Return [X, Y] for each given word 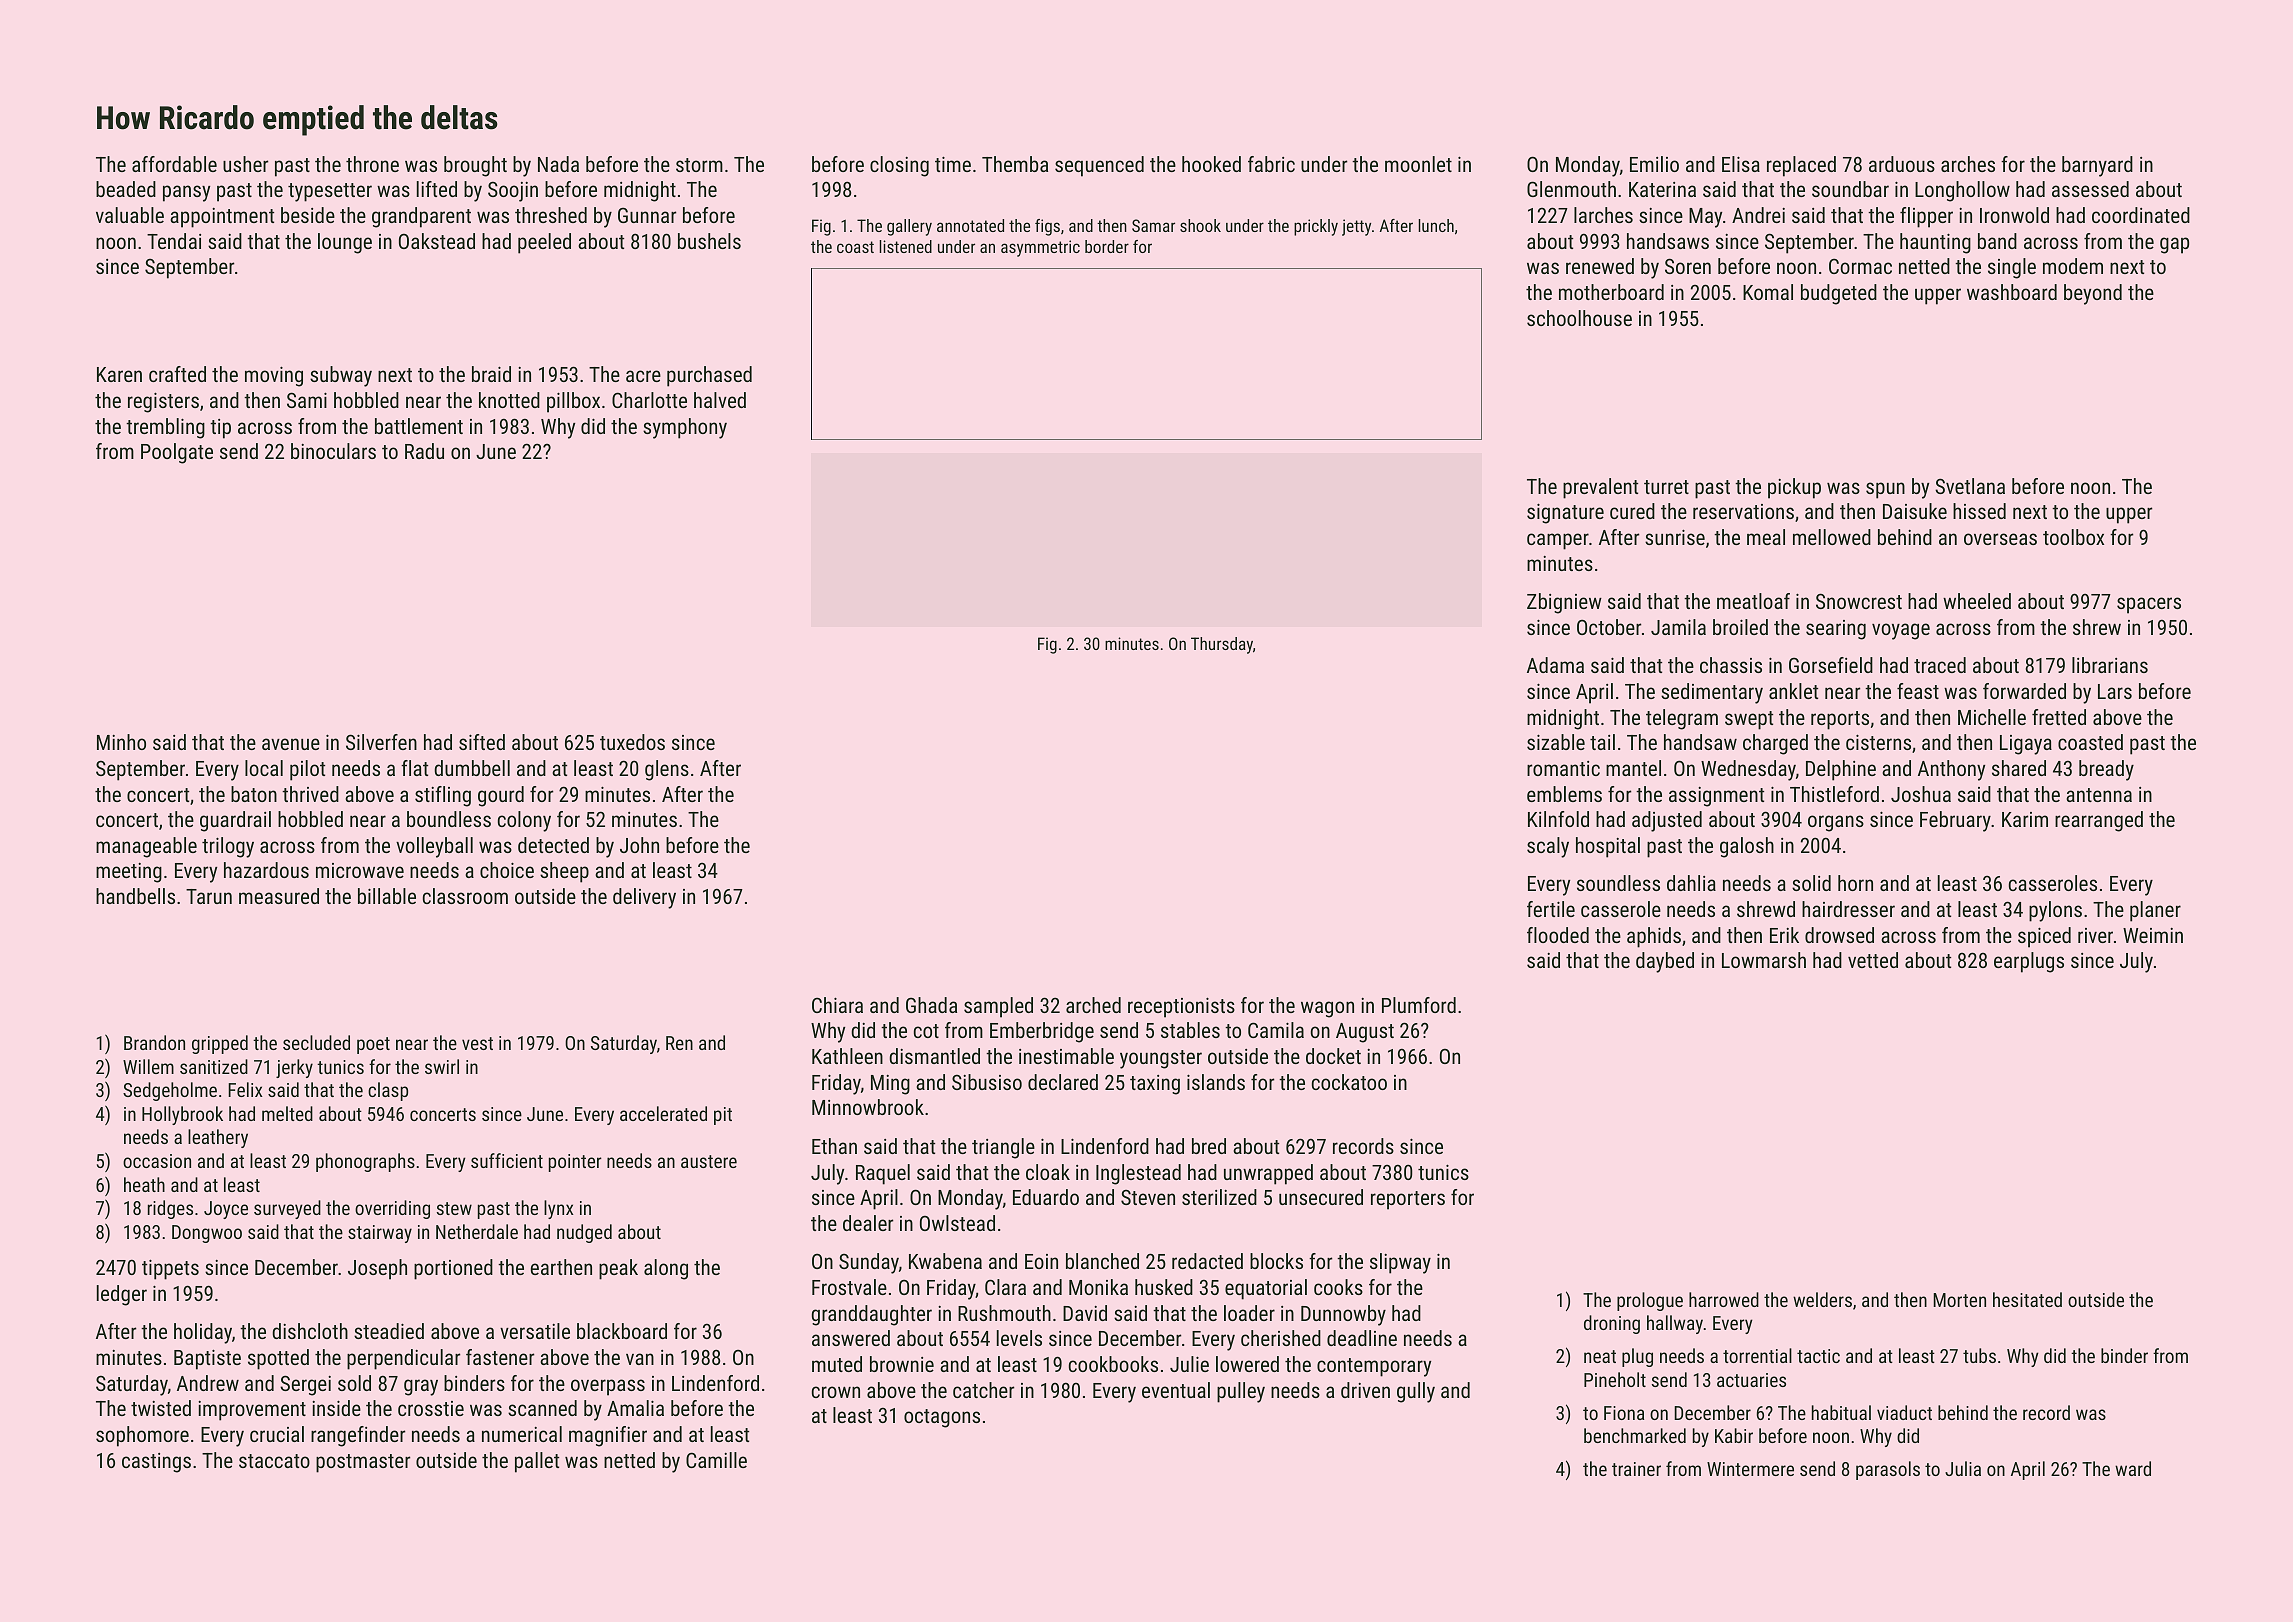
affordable [174, 164]
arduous [1902, 164]
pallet [537, 1462]
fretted [2059, 717]
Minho [121, 742]
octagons [942, 1418]
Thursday [1222, 645]
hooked [1211, 164]
